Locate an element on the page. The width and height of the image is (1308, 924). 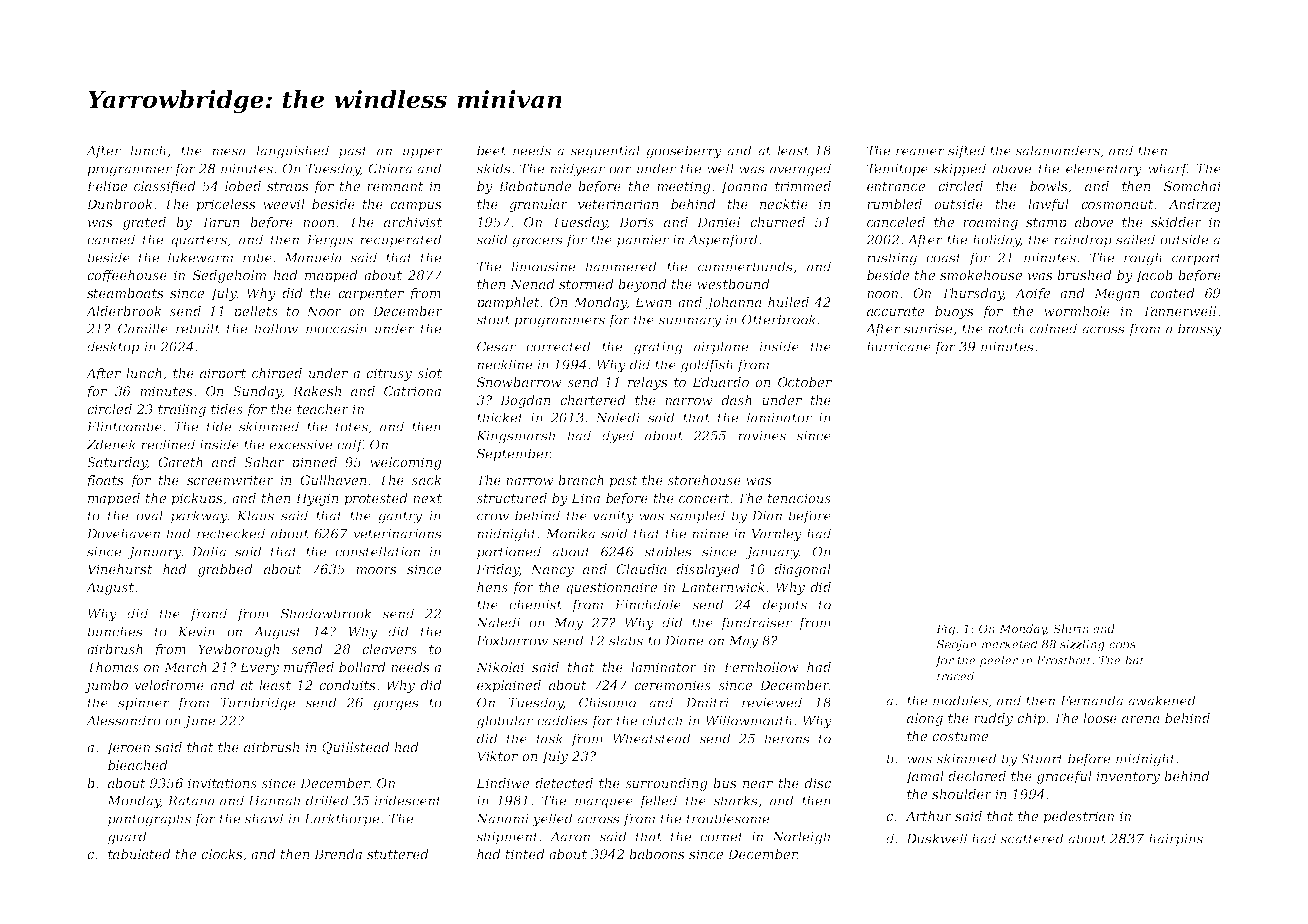
sifted is located at coordinates (966, 151).
